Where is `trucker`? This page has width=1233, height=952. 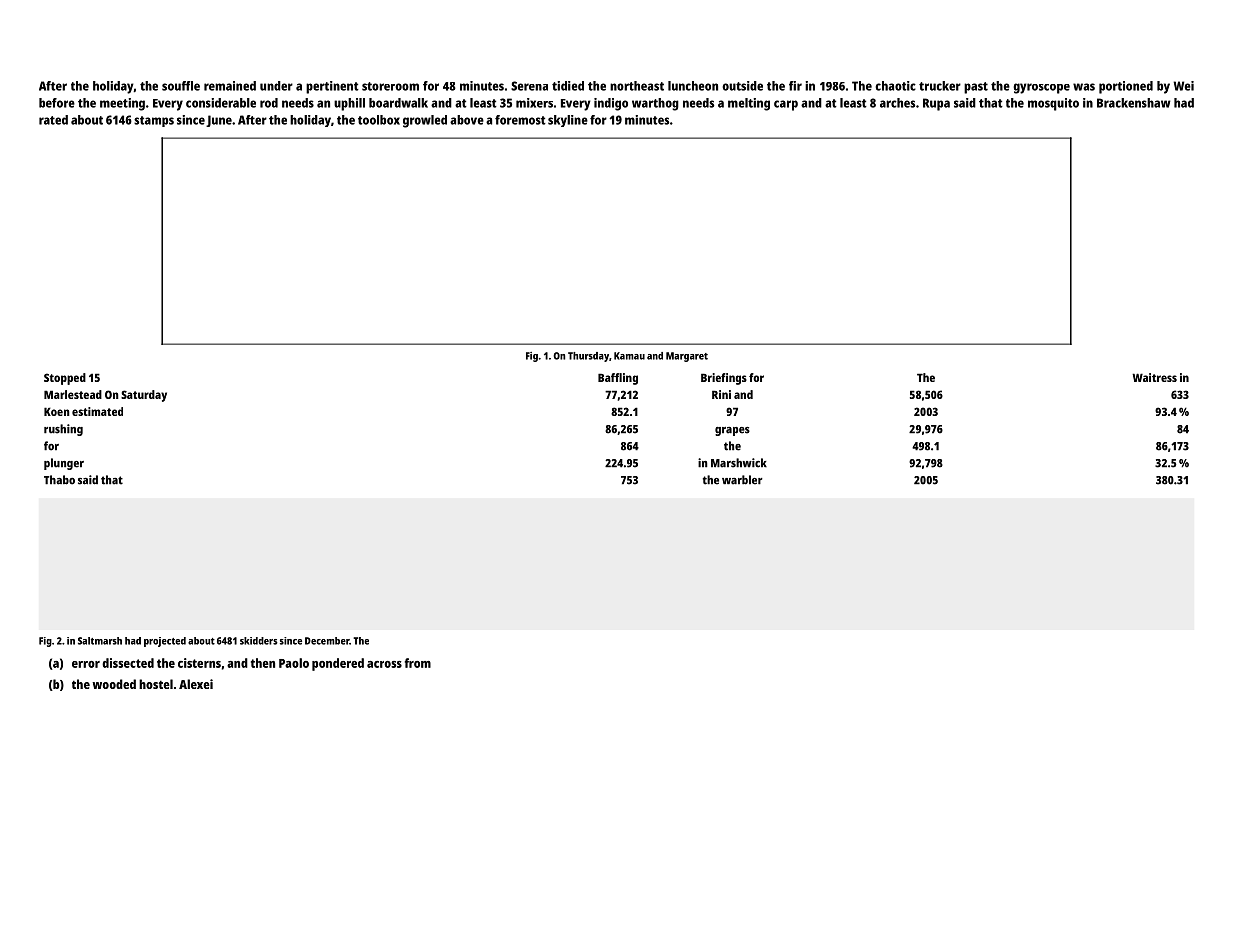 trucker is located at coordinates (940, 86).
